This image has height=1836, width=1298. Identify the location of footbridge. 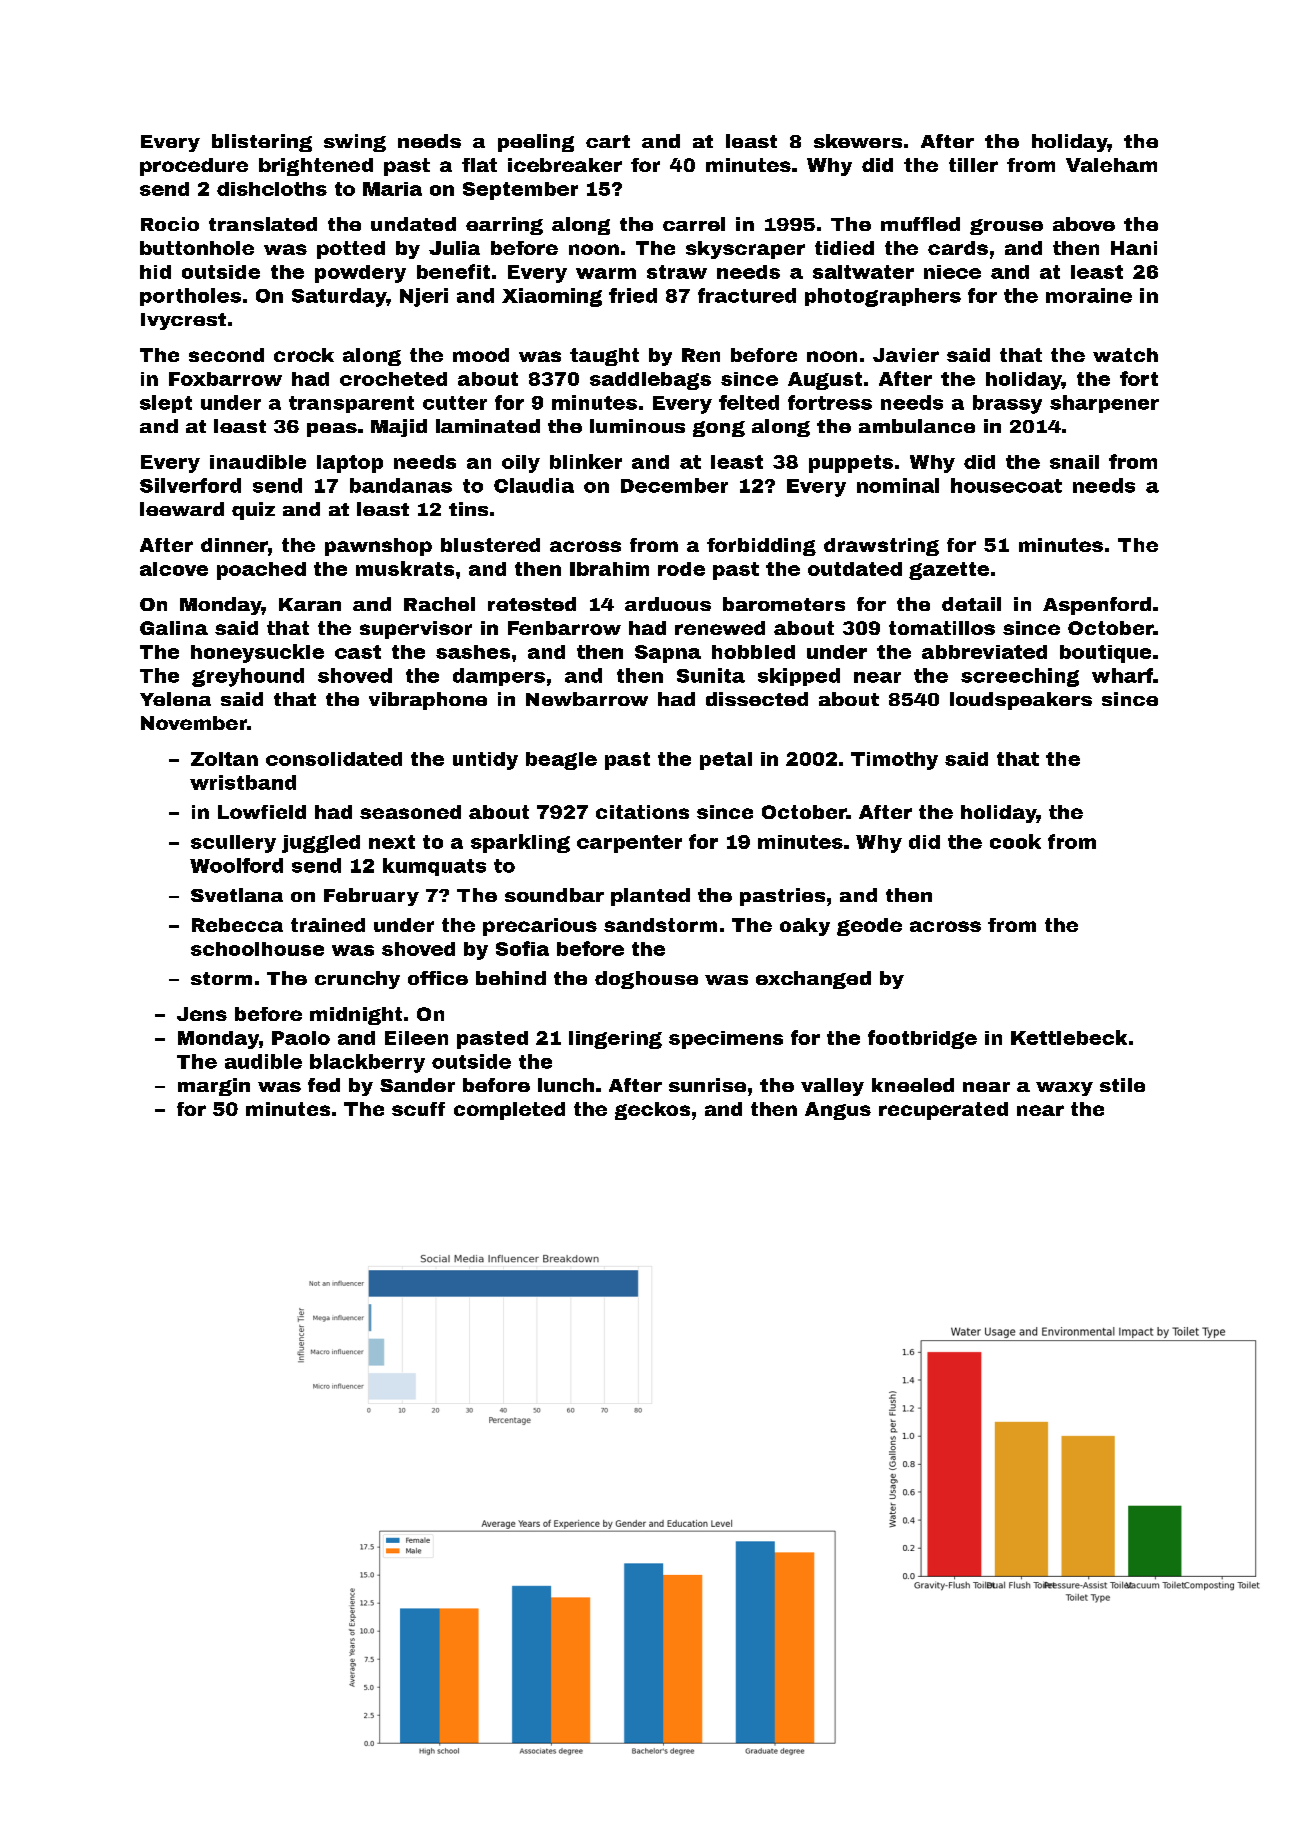
(922, 1039).
